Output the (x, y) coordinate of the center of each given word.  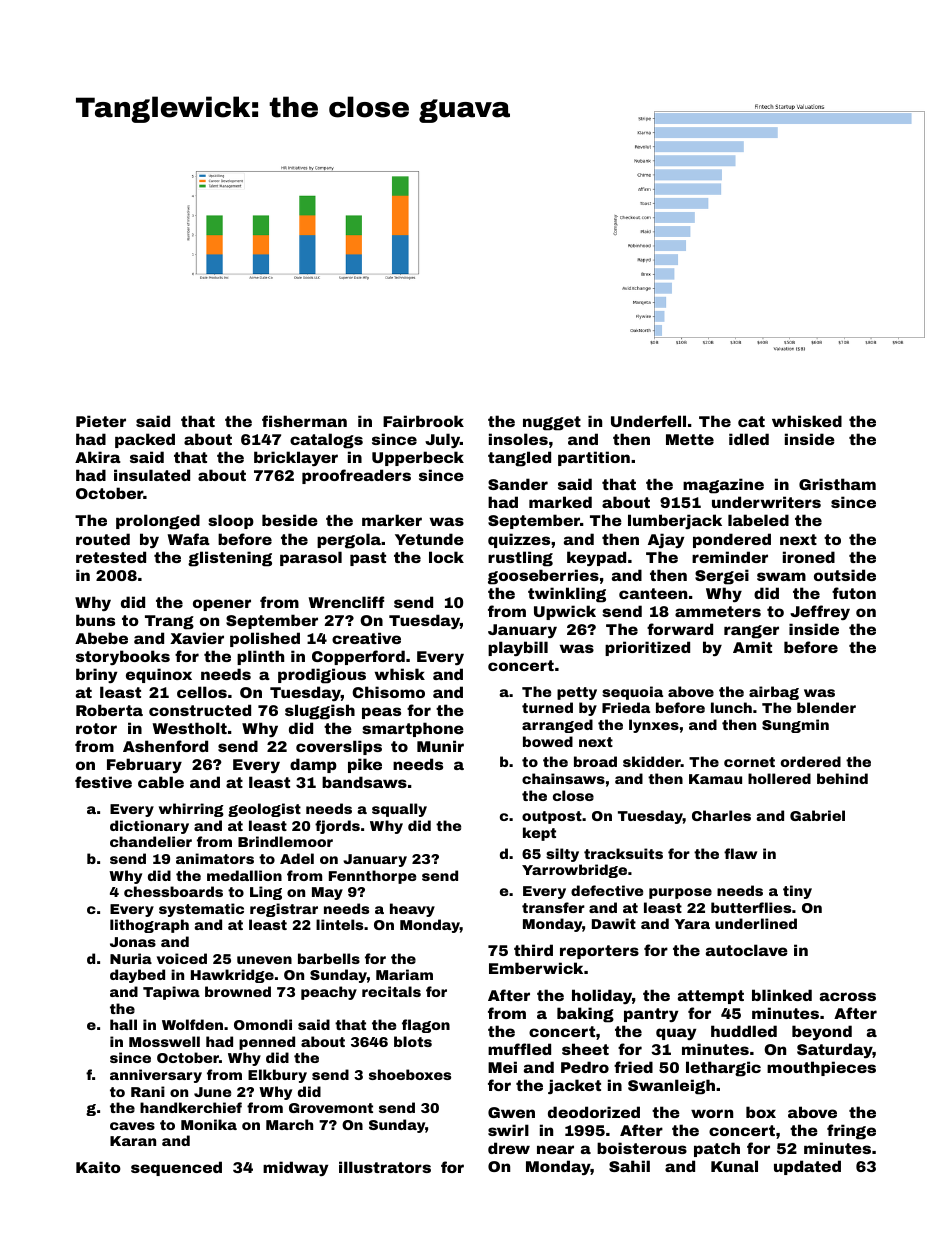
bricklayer (296, 458)
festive (103, 782)
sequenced (176, 1168)
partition (594, 458)
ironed (809, 557)
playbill (518, 648)
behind (842, 778)
